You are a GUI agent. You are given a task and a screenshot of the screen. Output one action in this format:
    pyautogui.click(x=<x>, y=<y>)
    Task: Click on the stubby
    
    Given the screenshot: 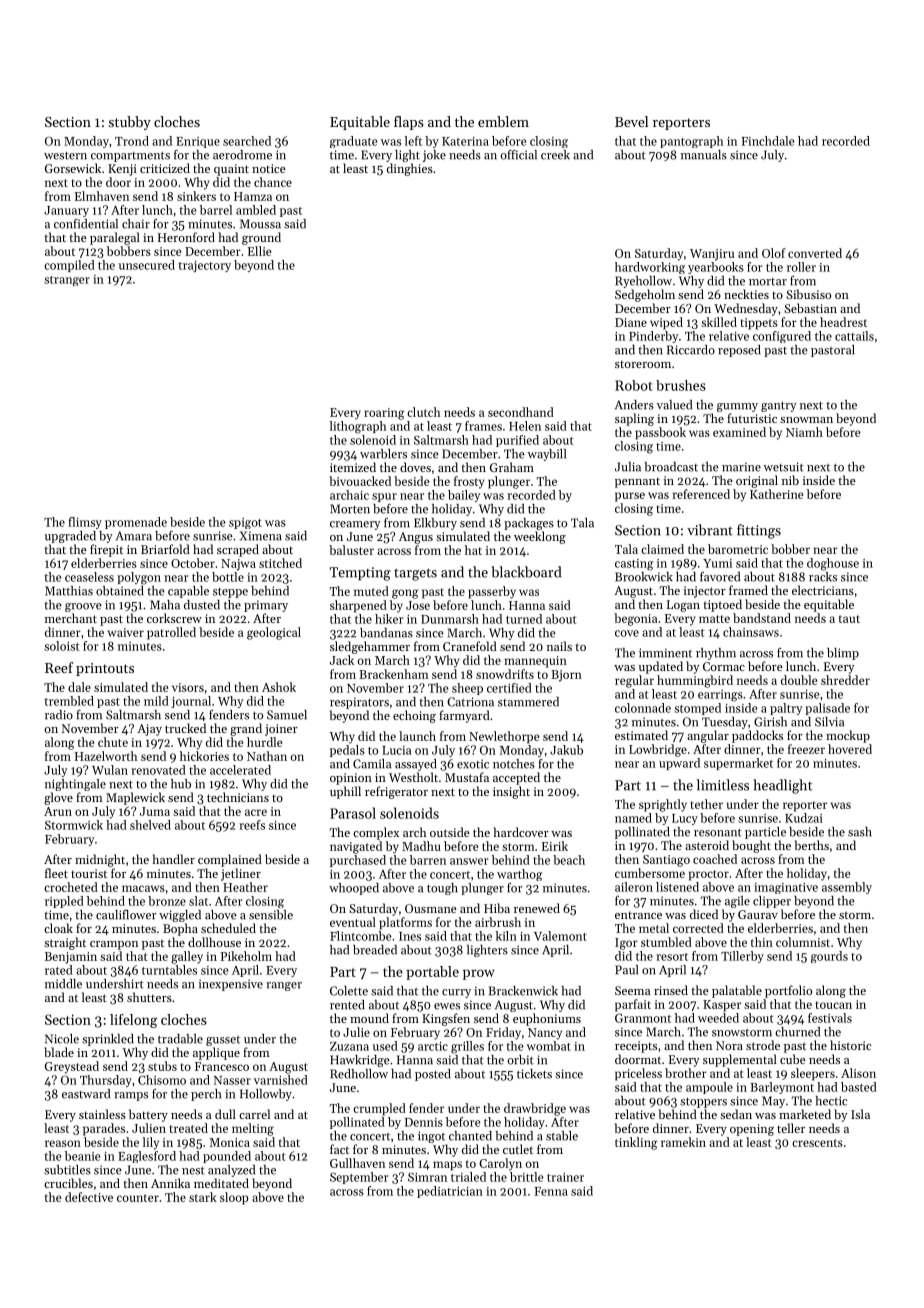 What is the action you would take?
    pyautogui.click(x=130, y=123)
